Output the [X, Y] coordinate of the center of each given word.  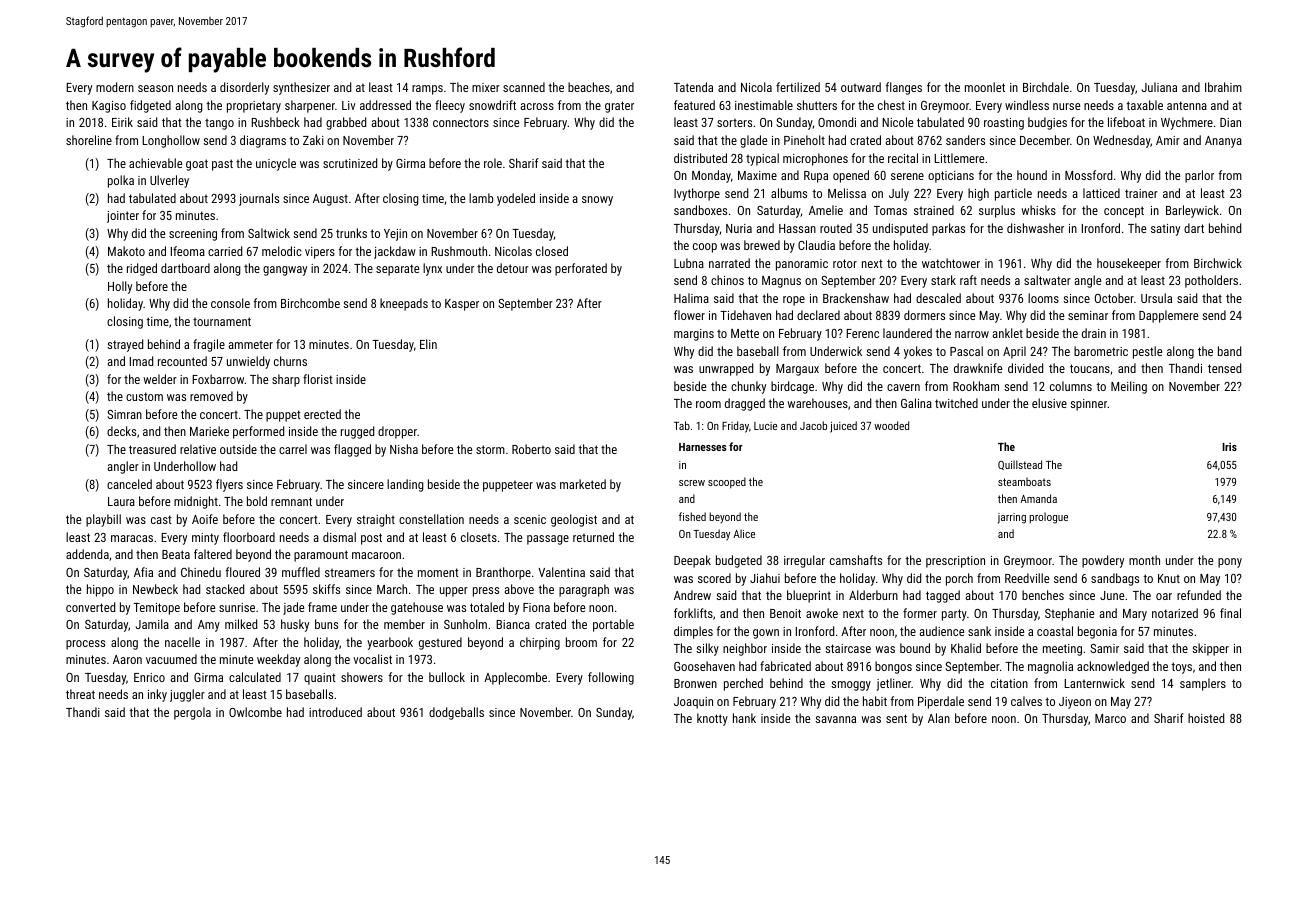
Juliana [1159, 87]
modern [115, 87]
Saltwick [269, 233]
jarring [1012, 518]
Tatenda [693, 87]
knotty [712, 719]
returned [593, 537]
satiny [1165, 230]
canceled [129, 484]
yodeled [516, 199]
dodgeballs [456, 713]
